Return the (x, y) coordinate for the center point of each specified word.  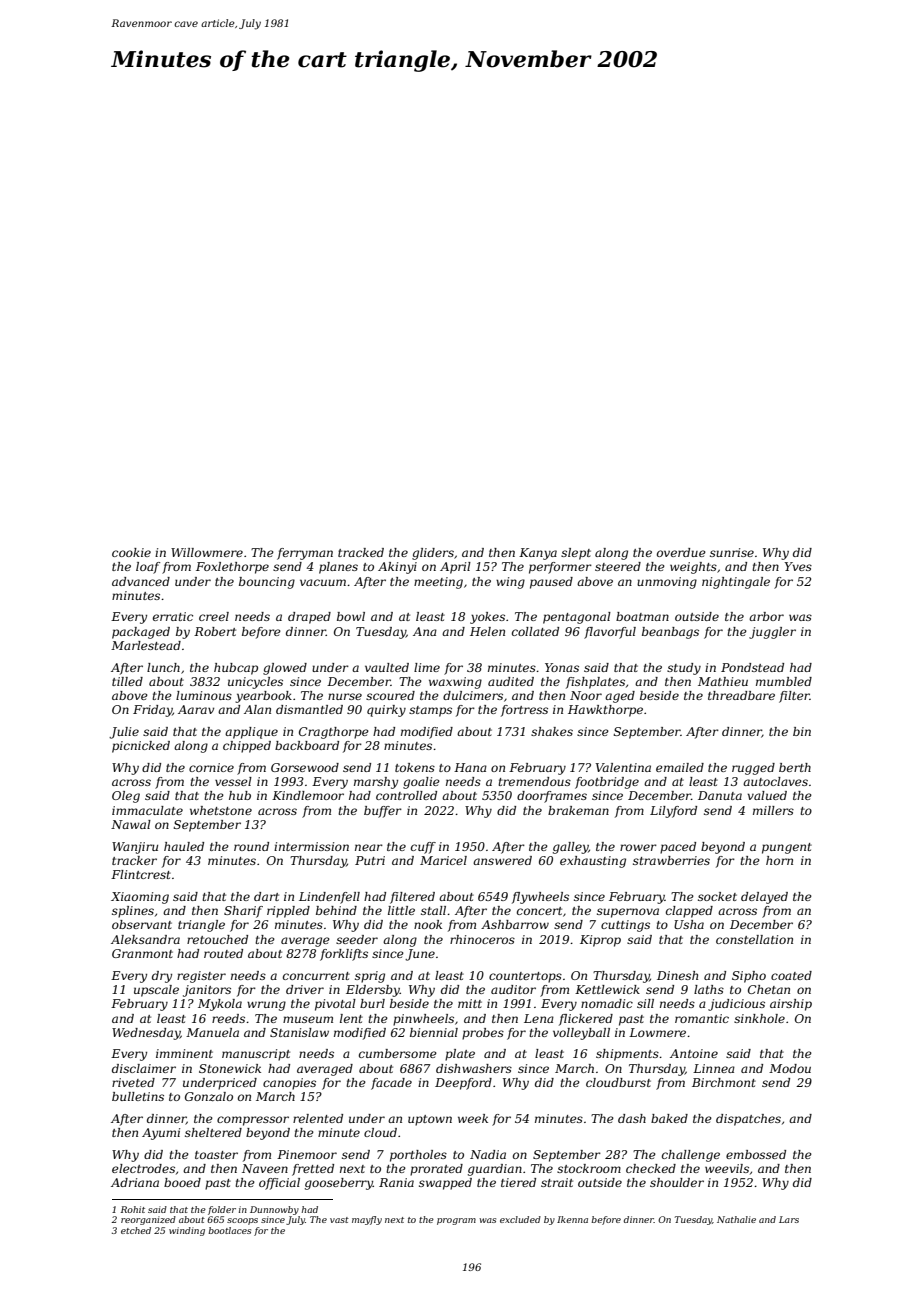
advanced (141, 581)
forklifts (344, 955)
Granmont (142, 953)
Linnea (714, 1068)
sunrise (732, 552)
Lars (789, 1219)
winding (187, 1231)
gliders (433, 554)
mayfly (367, 1220)
